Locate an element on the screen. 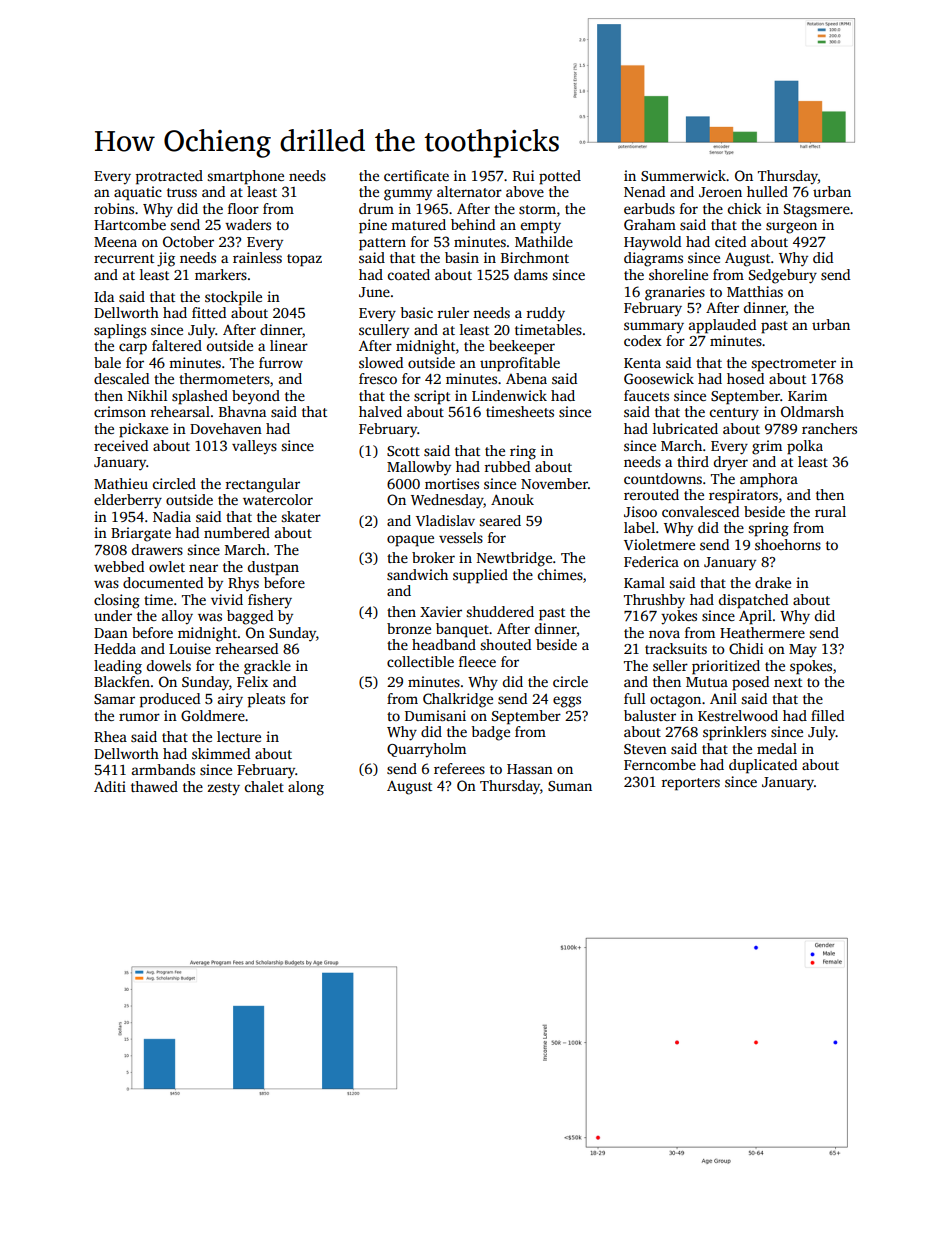 Image resolution: width=952 pixels, height=1233 pixels. hulled is located at coordinates (767, 191).
